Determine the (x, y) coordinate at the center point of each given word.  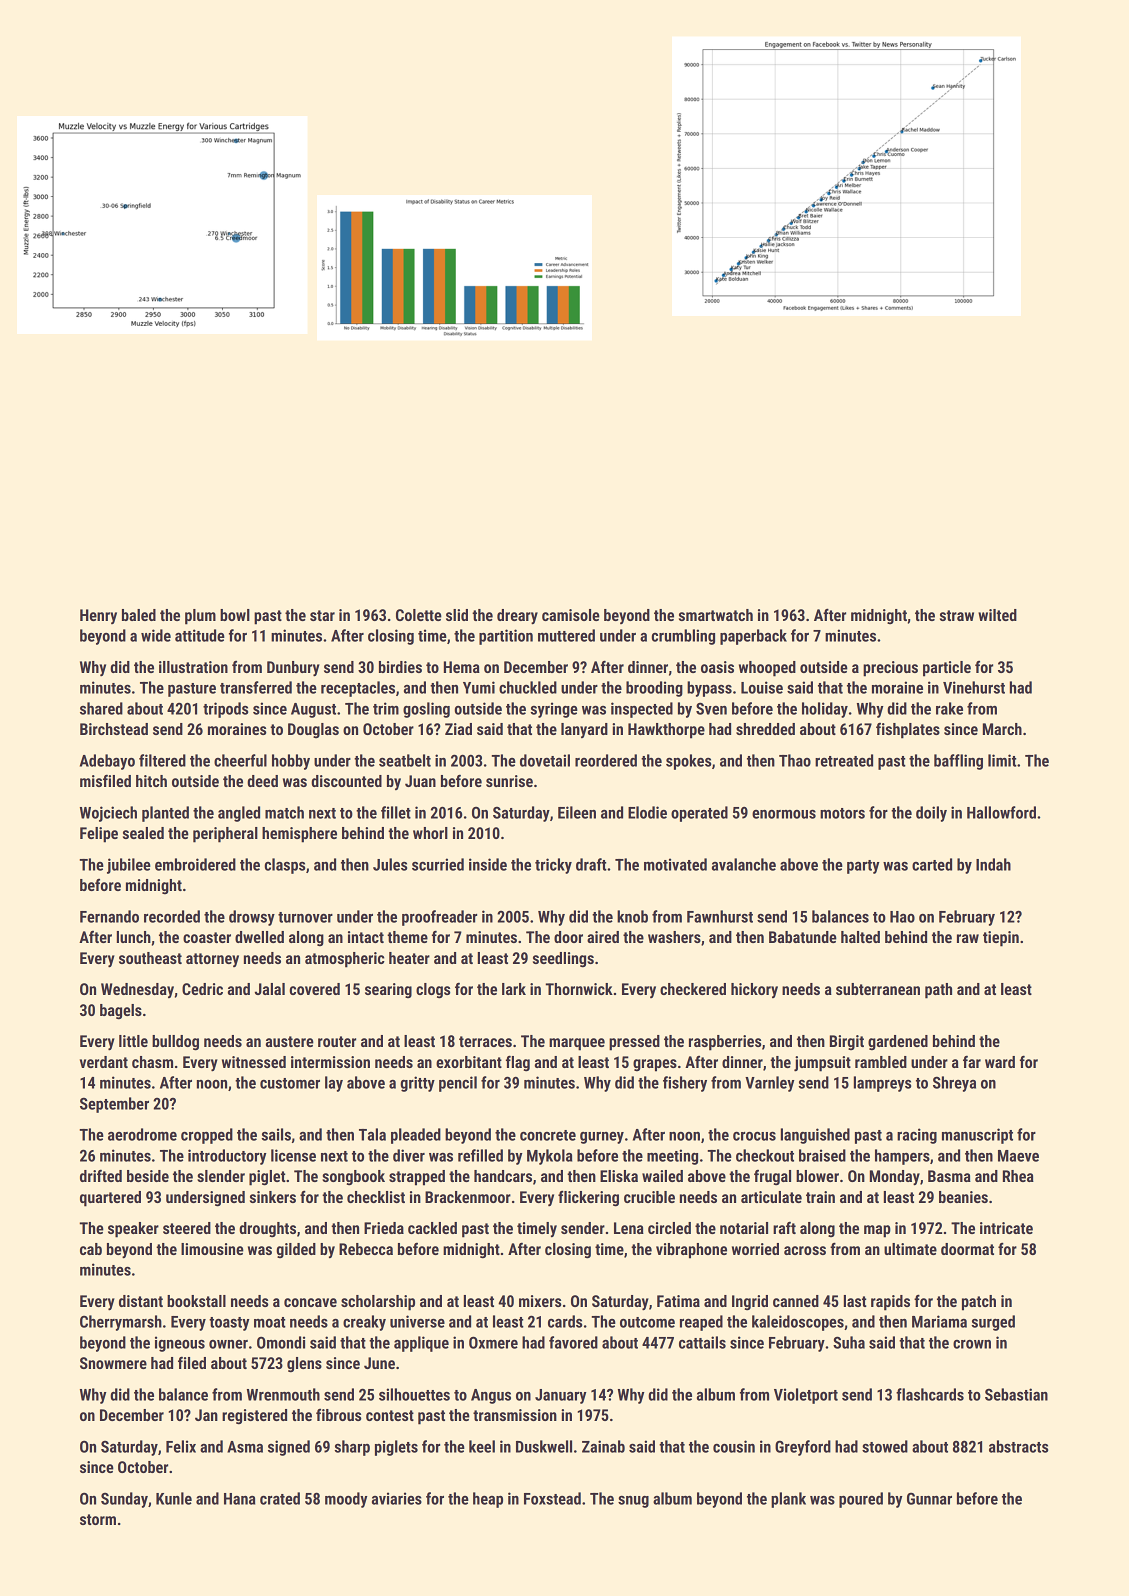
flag (518, 1063)
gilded (296, 1251)
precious (890, 669)
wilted (997, 615)
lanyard (584, 730)
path (938, 991)
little (133, 1041)
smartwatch (716, 615)
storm (98, 1519)
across (805, 1250)
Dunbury (293, 669)
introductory (227, 1157)
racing (917, 1136)
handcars (503, 1176)
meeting (672, 1157)
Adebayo (107, 762)
